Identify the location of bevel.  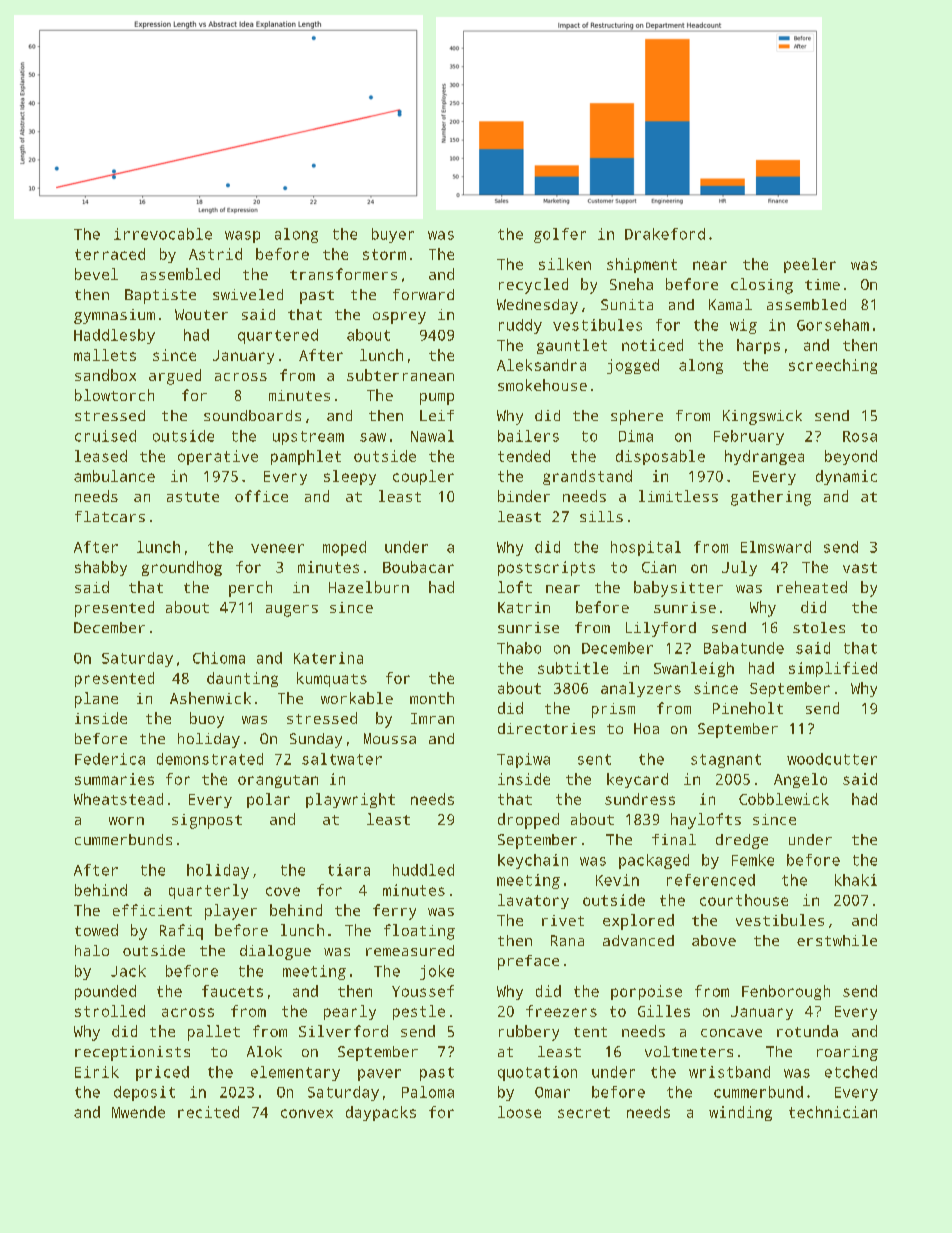
(96, 274).
